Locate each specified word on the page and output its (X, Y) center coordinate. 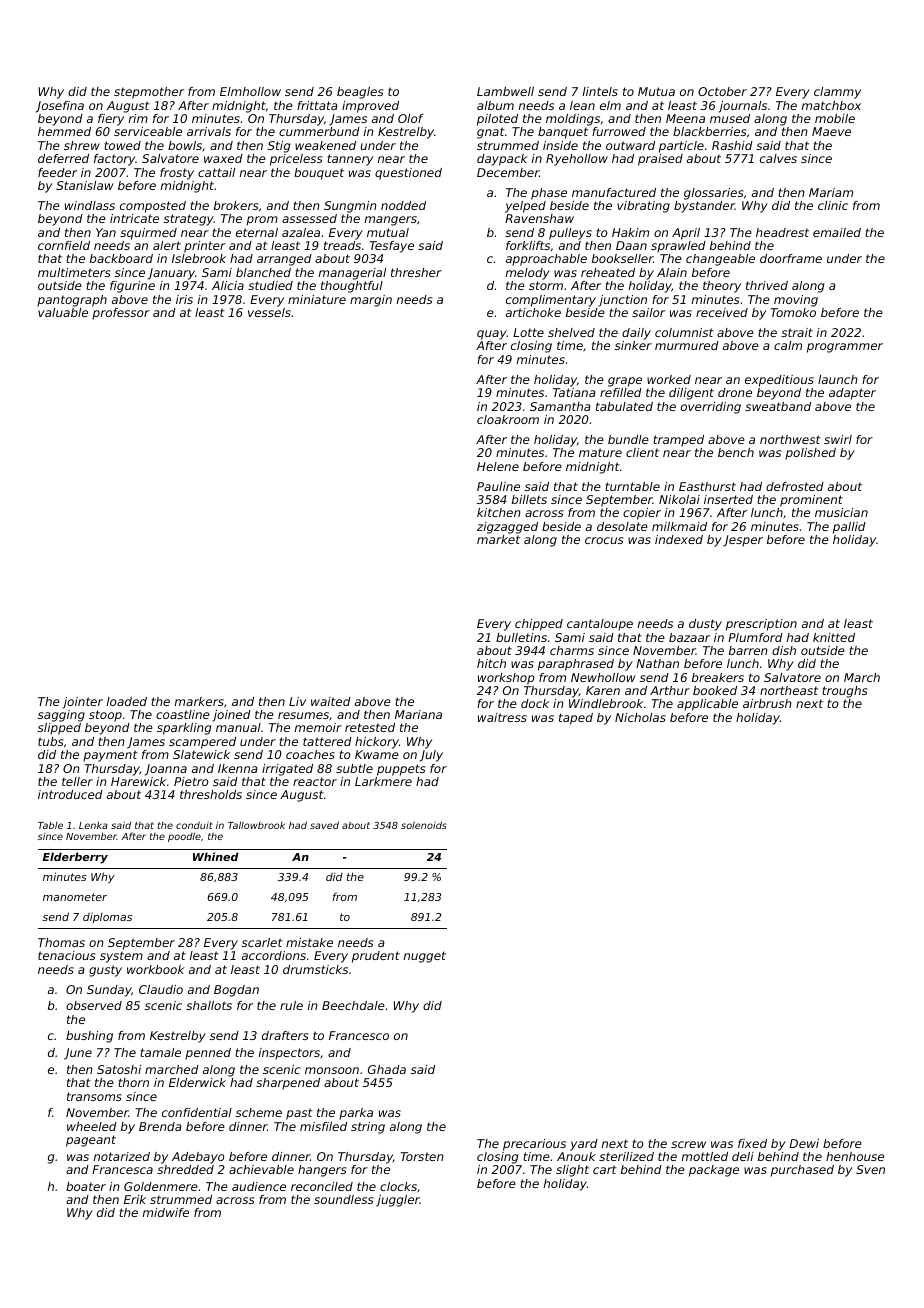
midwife (166, 1212)
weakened (325, 145)
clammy (837, 93)
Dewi (804, 1143)
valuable (63, 312)
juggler (398, 1201)
